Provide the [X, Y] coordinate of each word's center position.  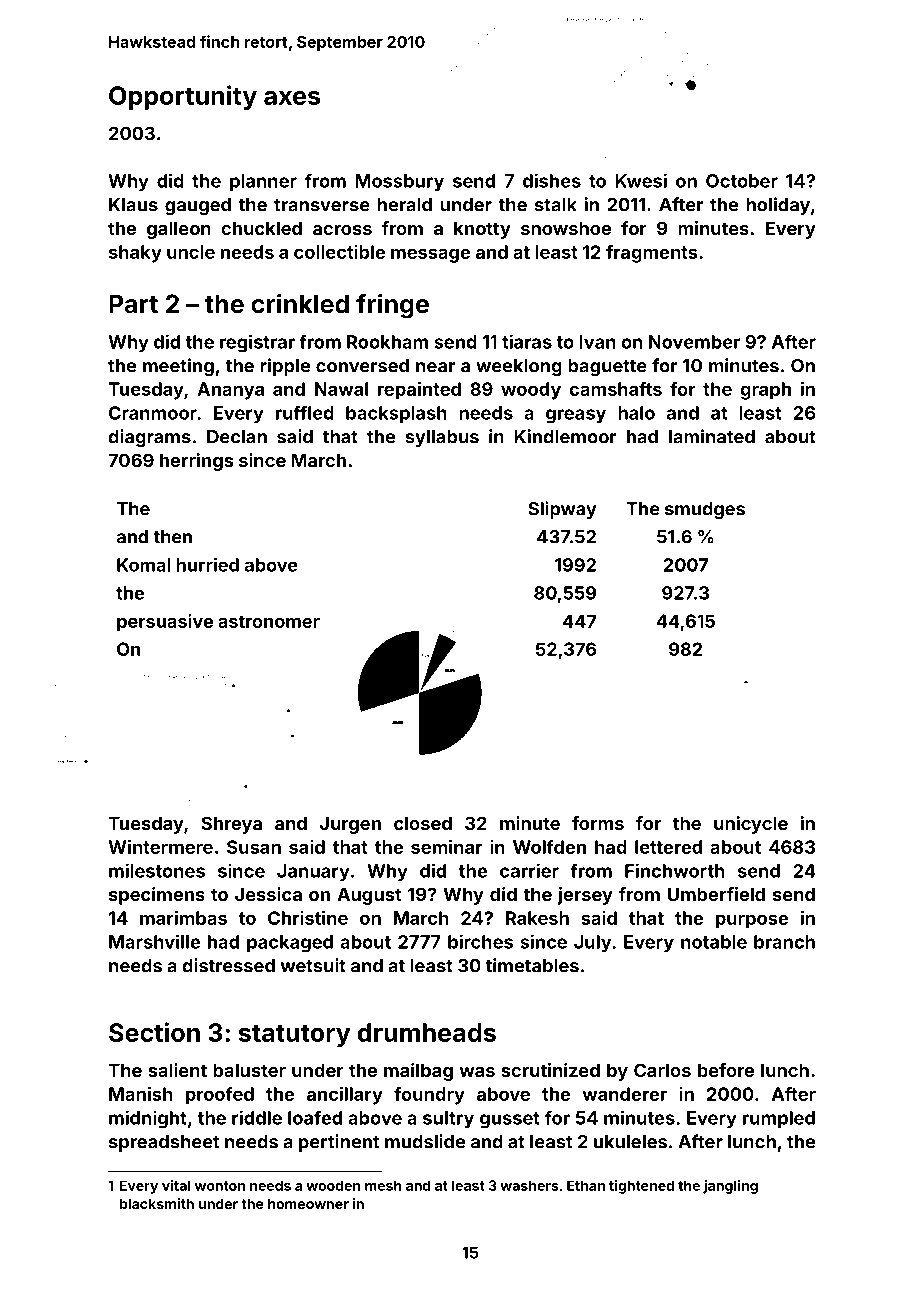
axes [292, 98]
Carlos [662, 1070]
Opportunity [183, 97]
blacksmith [157, 1203]
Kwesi [641, 180]
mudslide [425, 1141]
